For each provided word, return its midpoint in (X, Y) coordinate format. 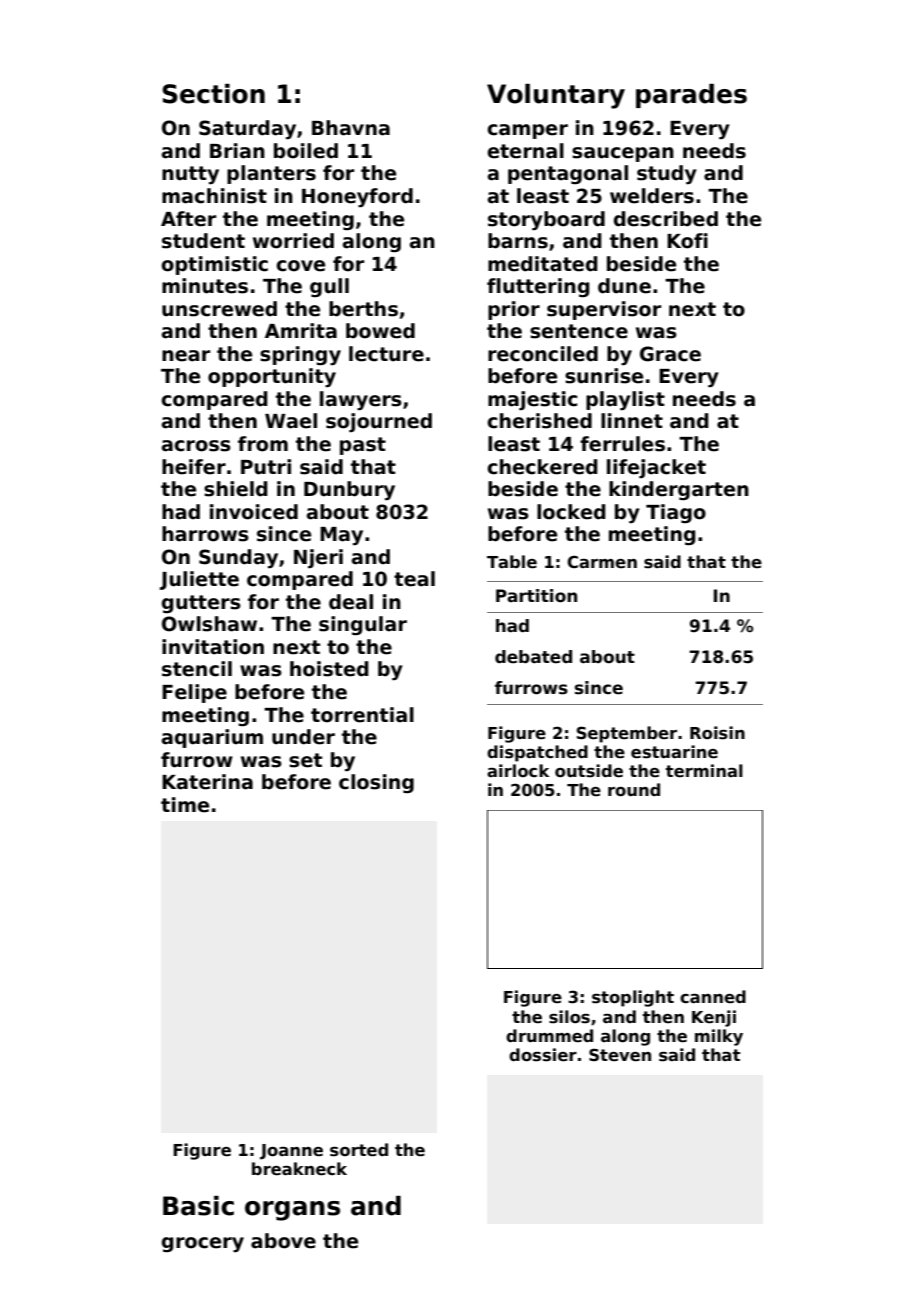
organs (292, 1211)
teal (414, 579)
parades (691, 96)
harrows (205, 534)
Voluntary (556, 96)
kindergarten (679, 490)
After (188, 219)
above (283, 1241)
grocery (203, 1244)
